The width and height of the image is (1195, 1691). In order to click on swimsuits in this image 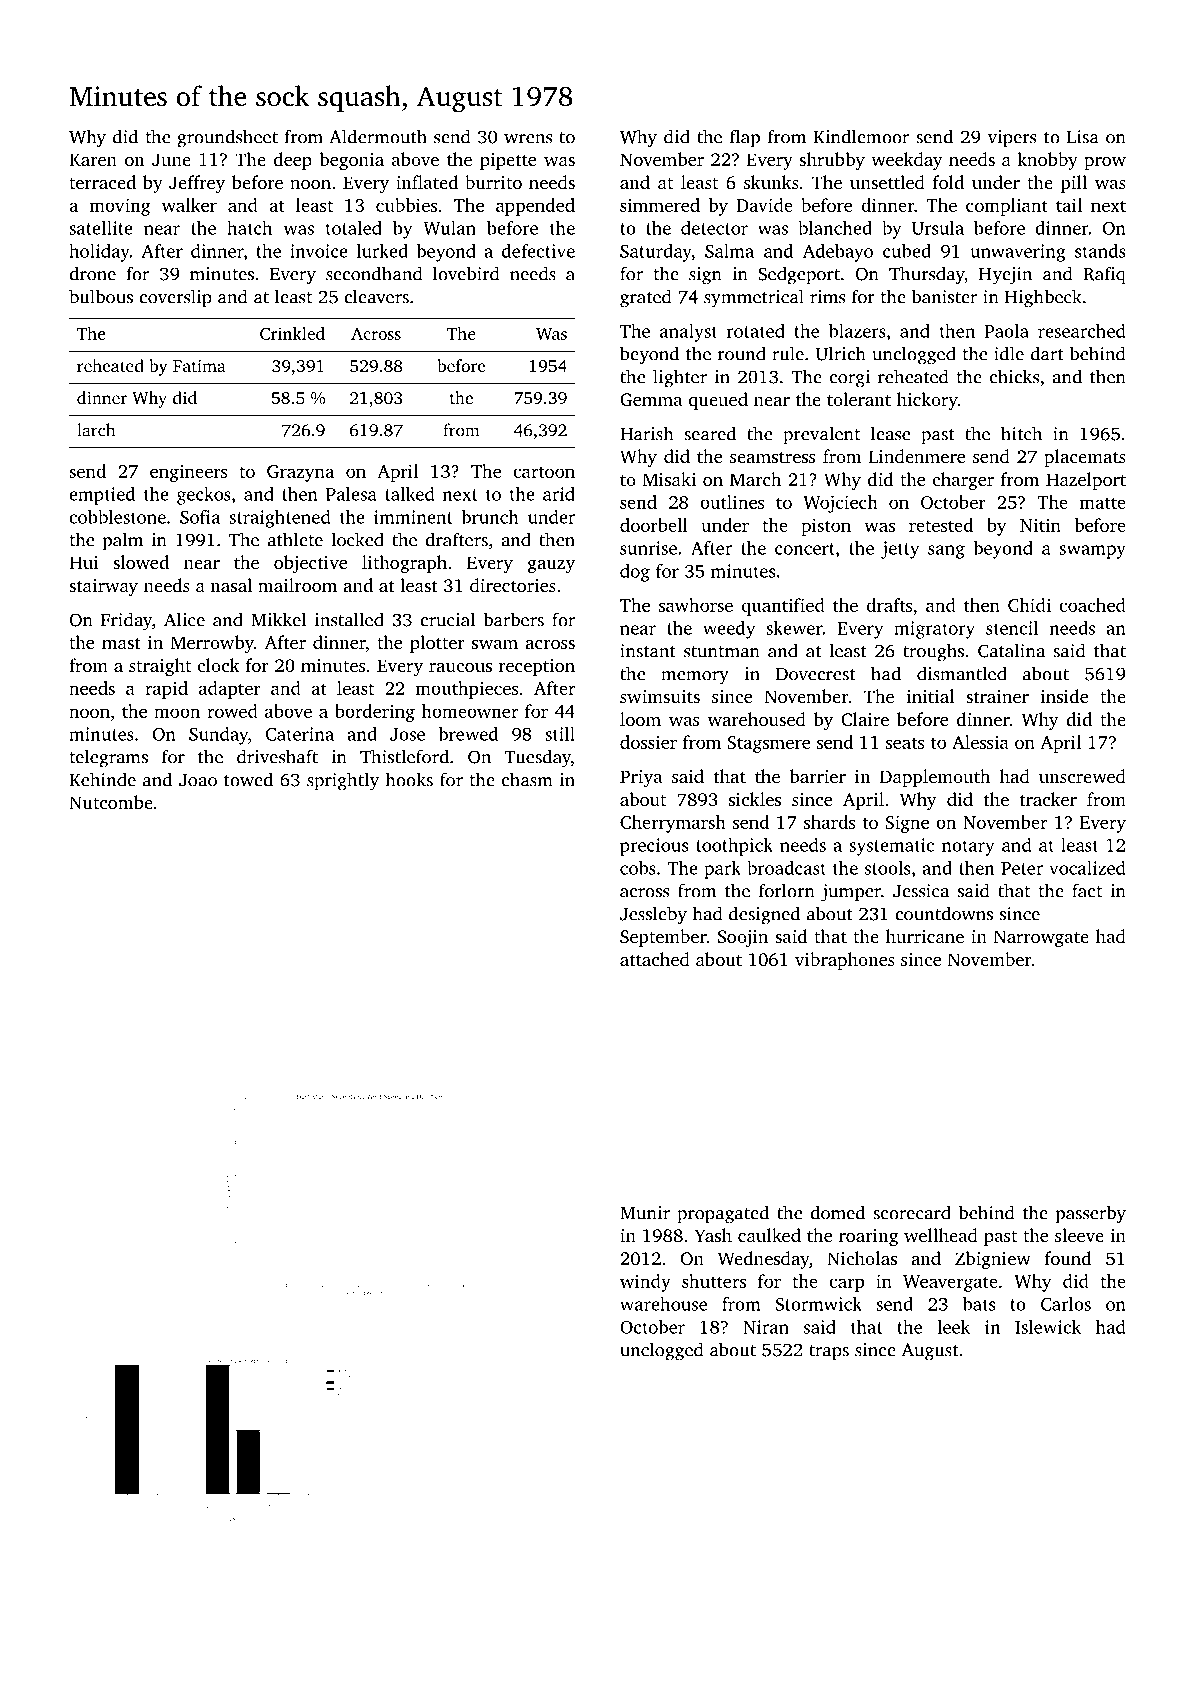, I will do `click(660, 696)`.
